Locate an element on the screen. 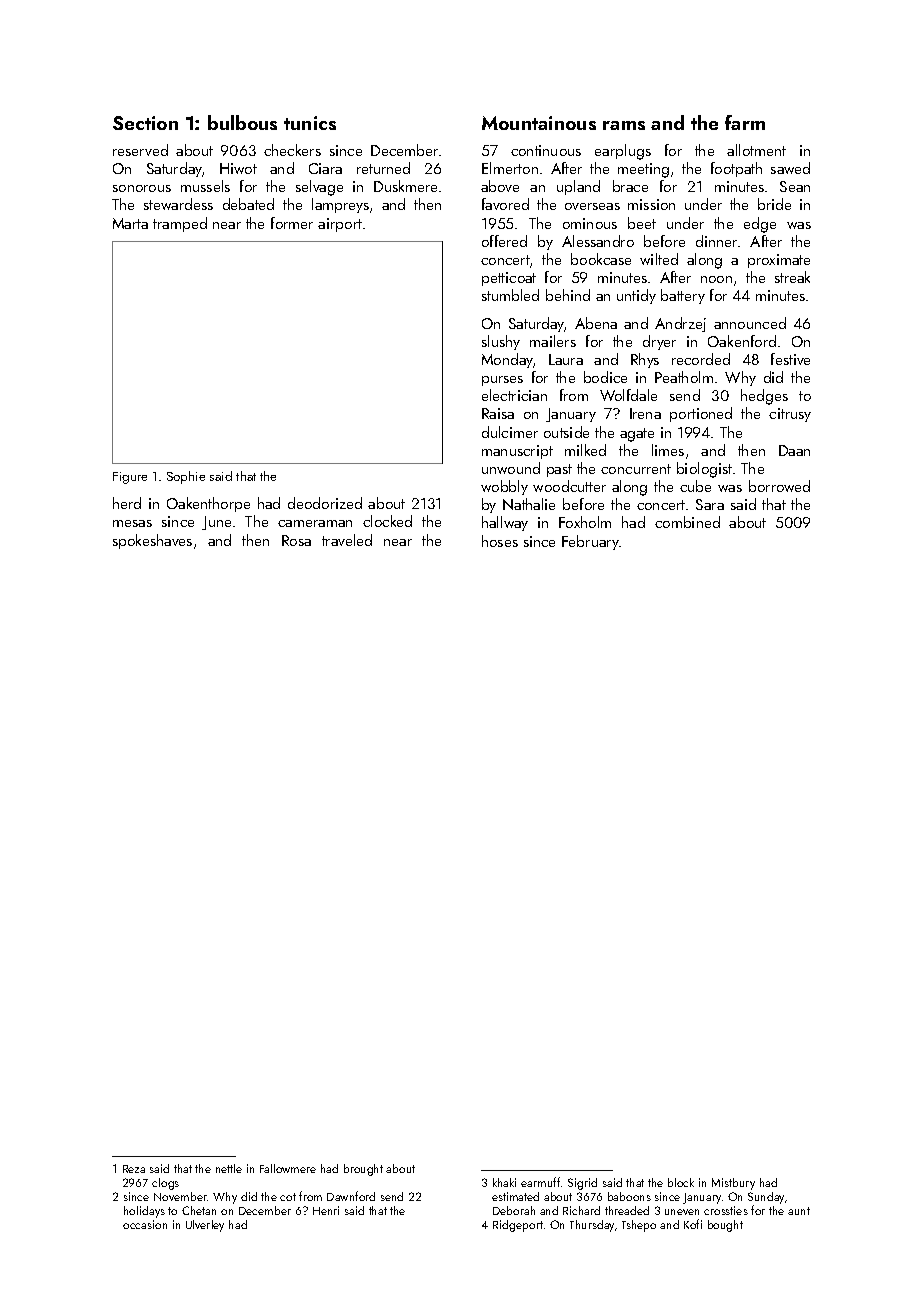 The image size is (924, 1308). nettle is located at coordinates (229, 1168).
